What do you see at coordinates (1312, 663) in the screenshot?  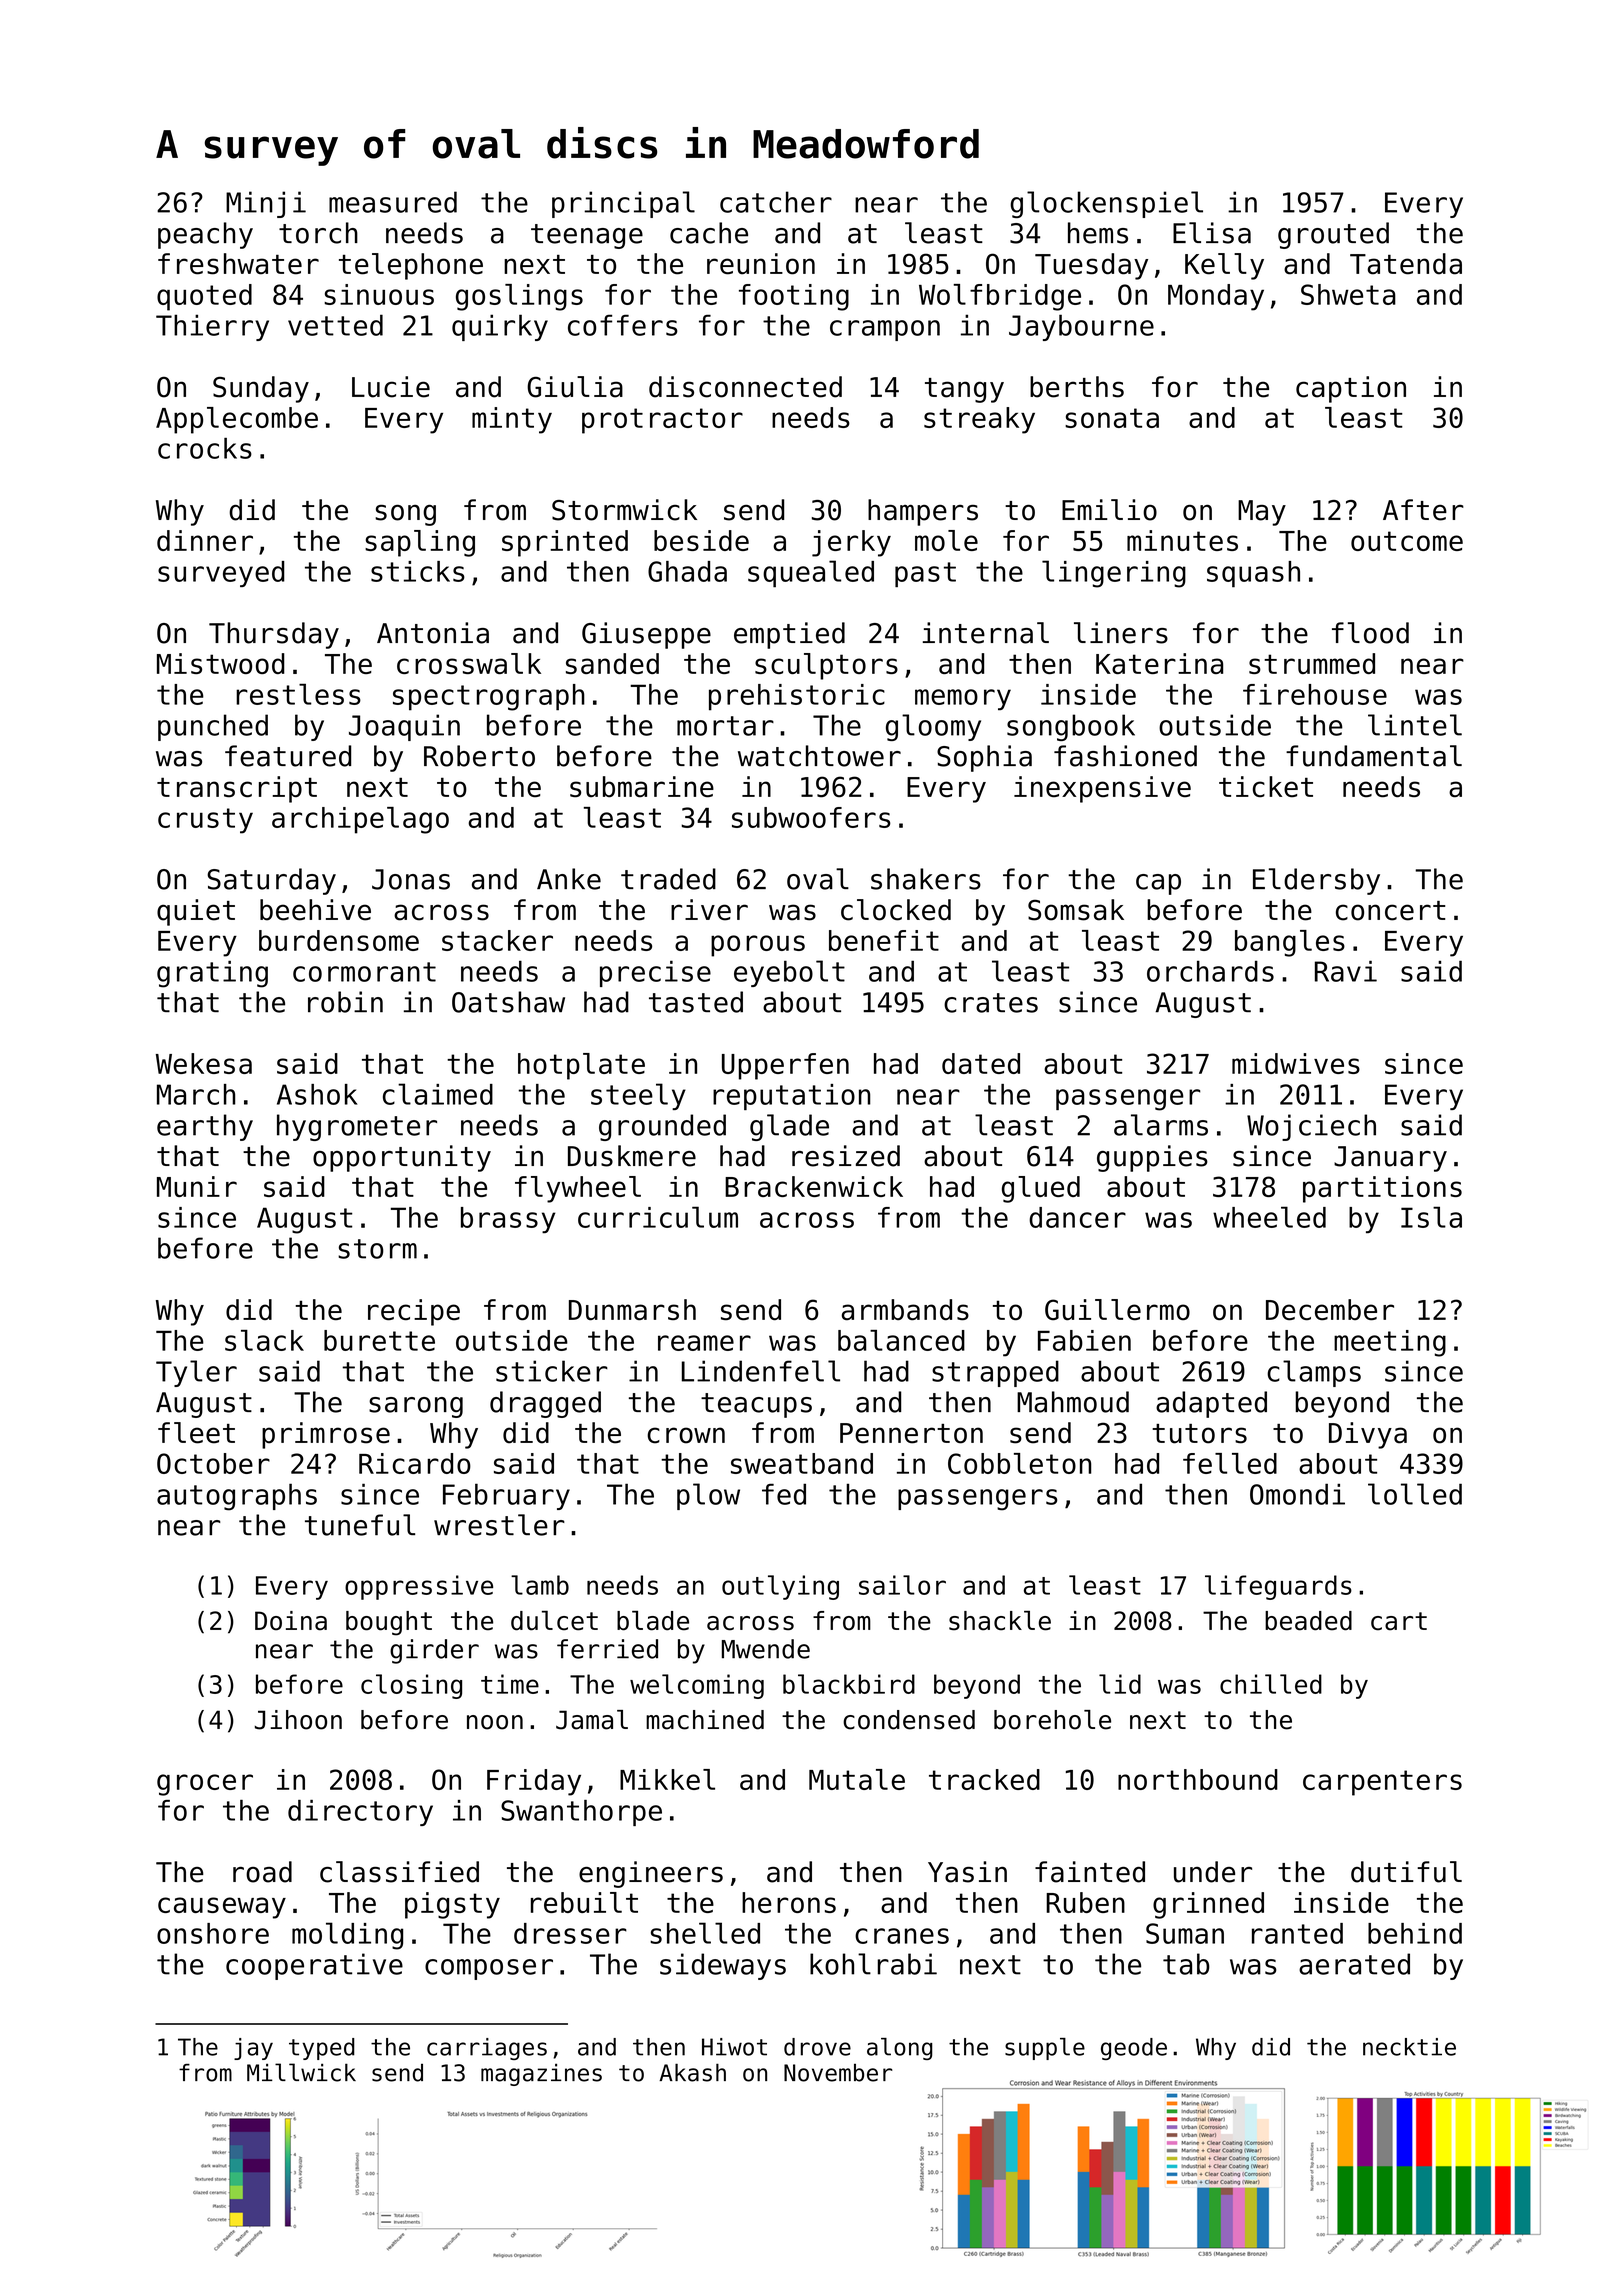 I see `strummed` at bounding box center [1312, 663].
